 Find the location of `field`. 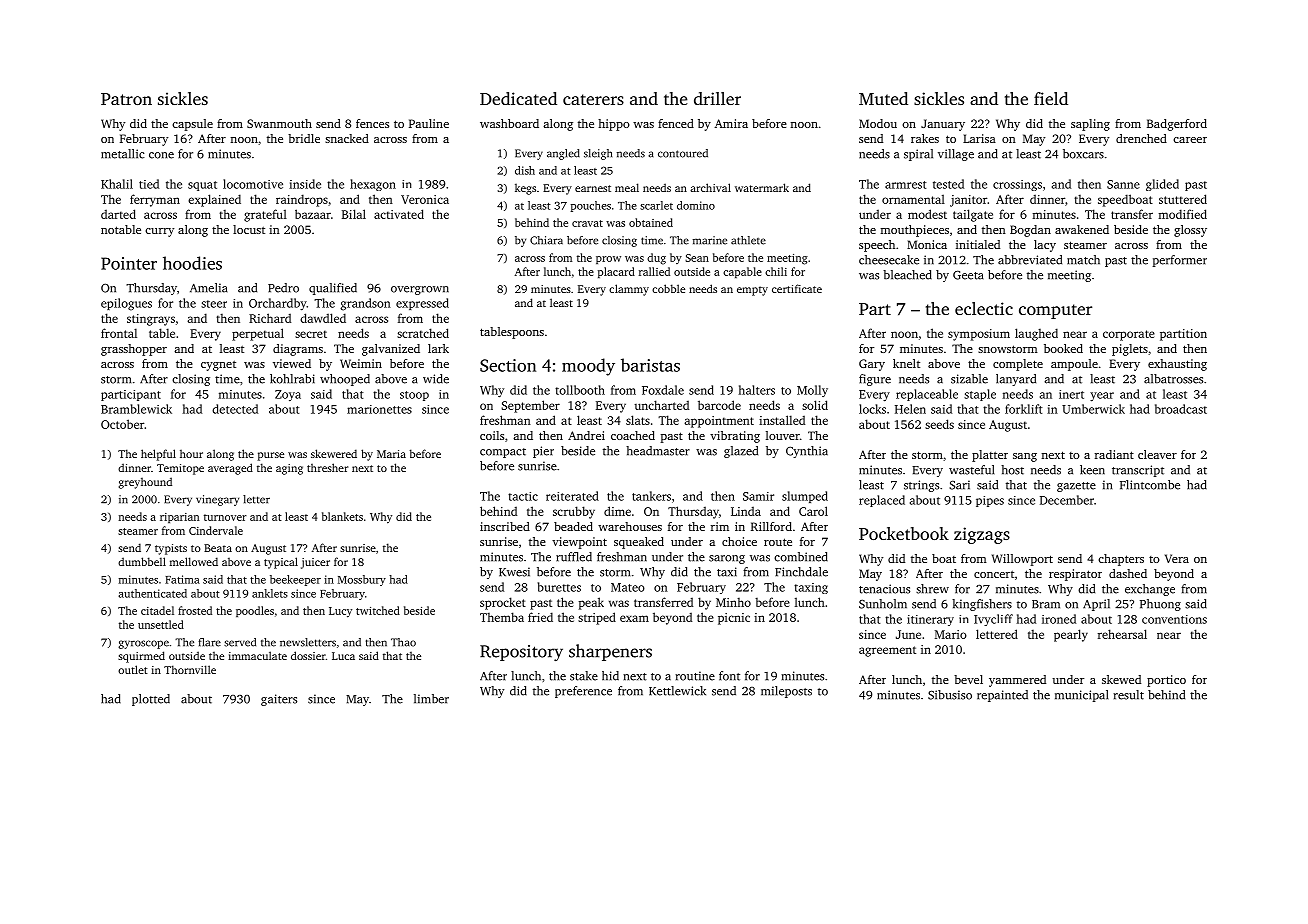

field is located at coordinates (1051, 98).
